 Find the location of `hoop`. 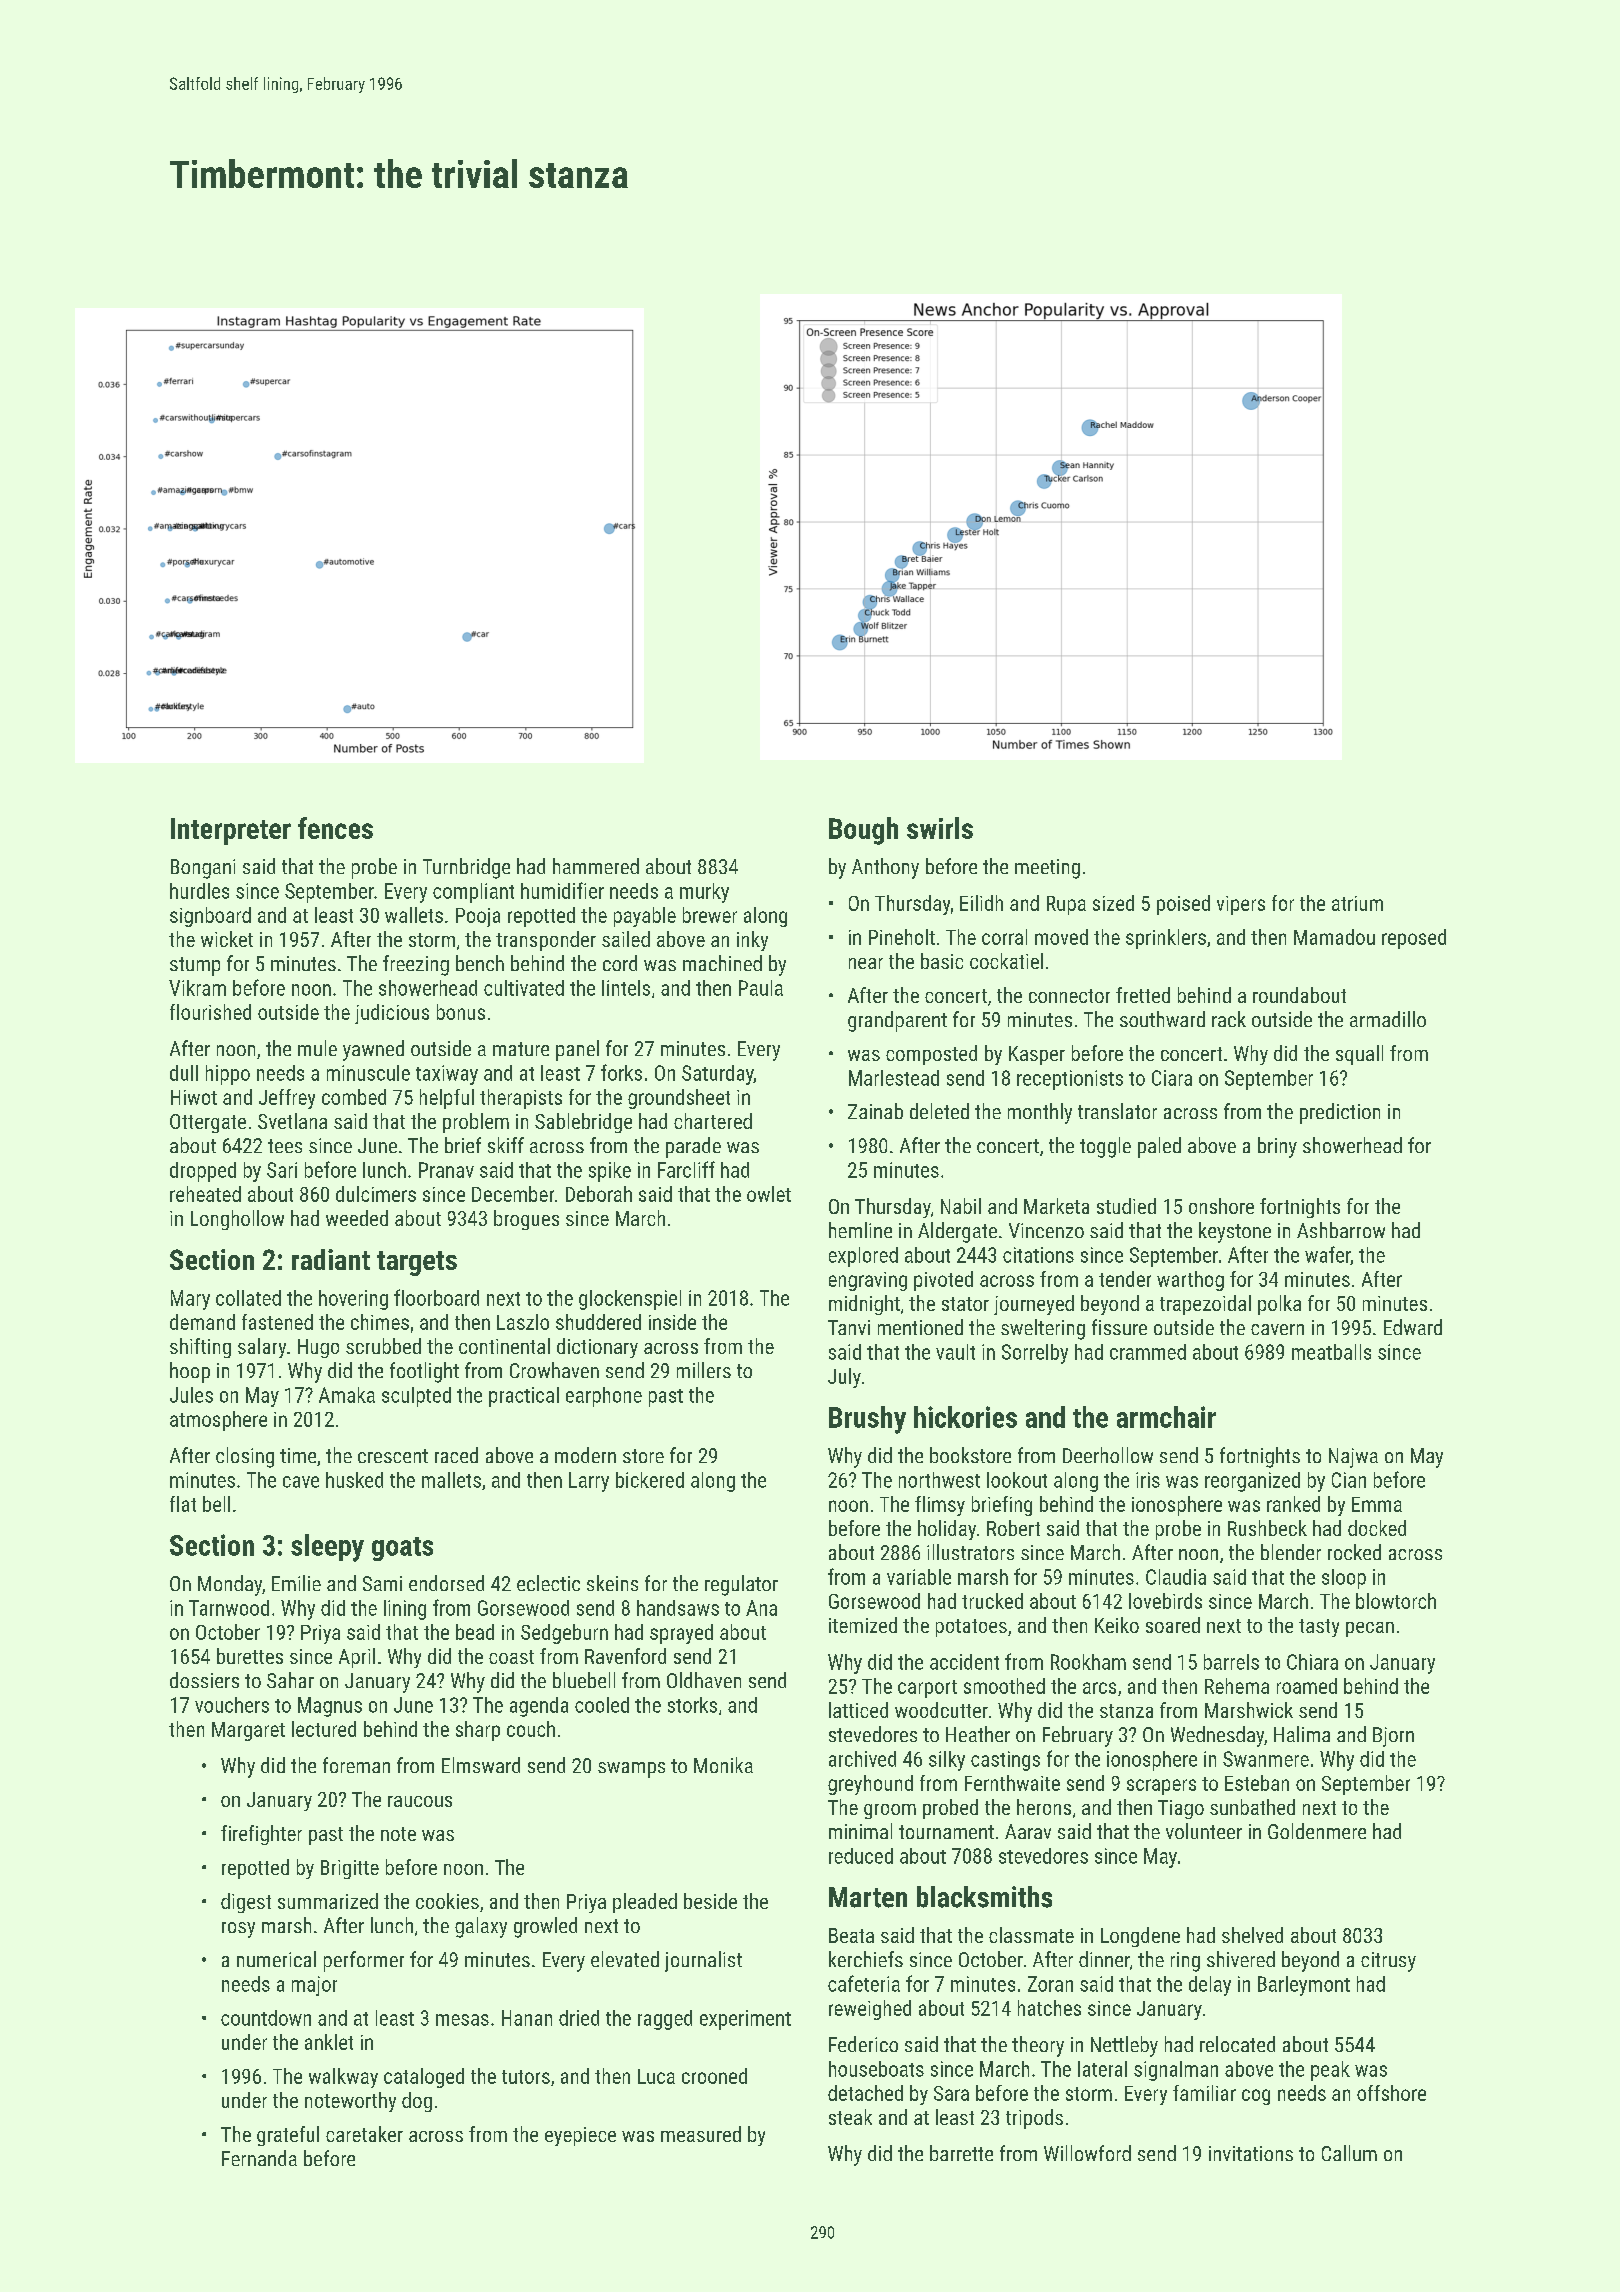

hoop is located at coordinates (190, 1372).
